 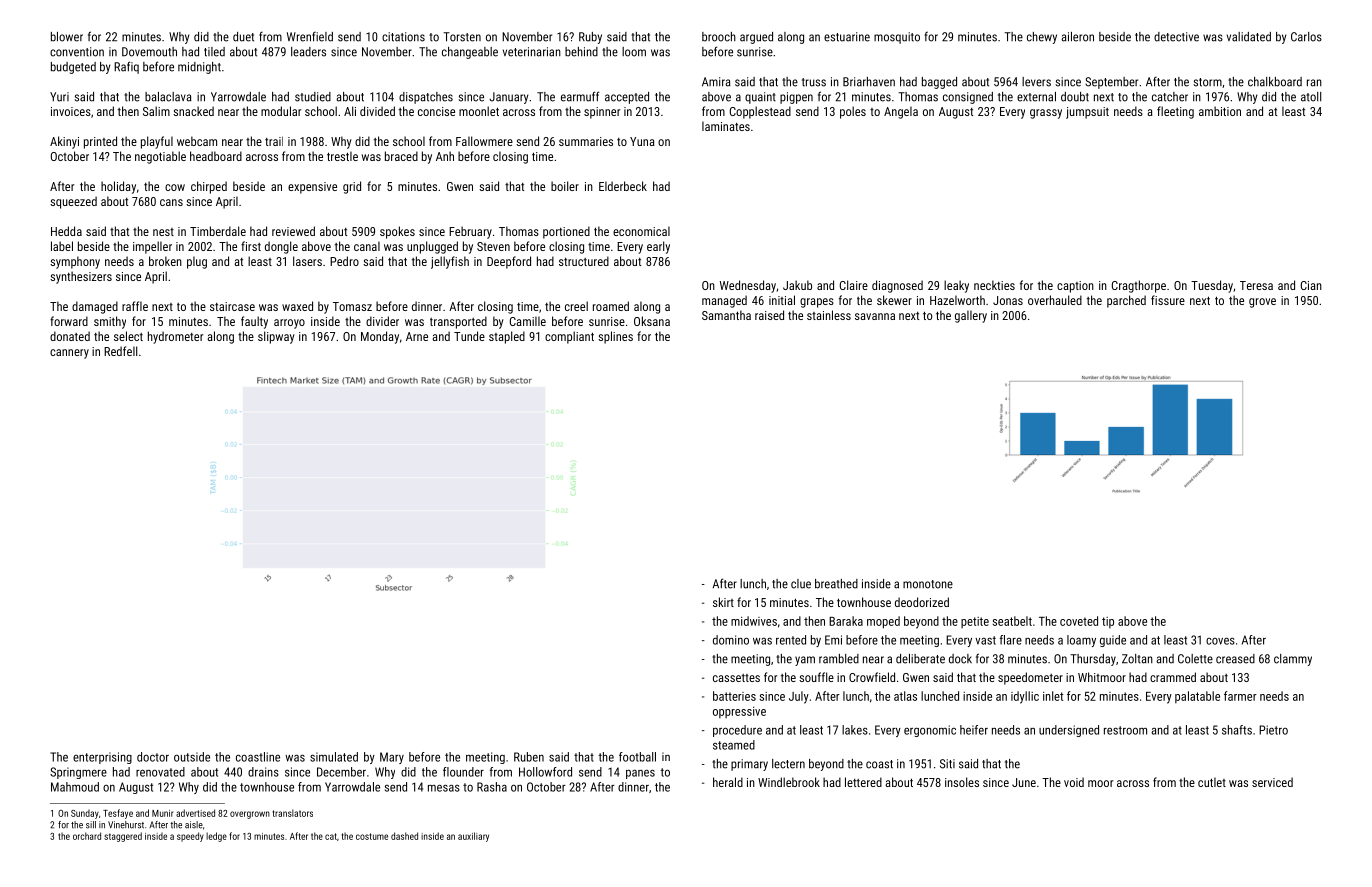 What do you see at coordinates (956, 286) in the document?
I see `leaky` at bounding box center [956, 286].
